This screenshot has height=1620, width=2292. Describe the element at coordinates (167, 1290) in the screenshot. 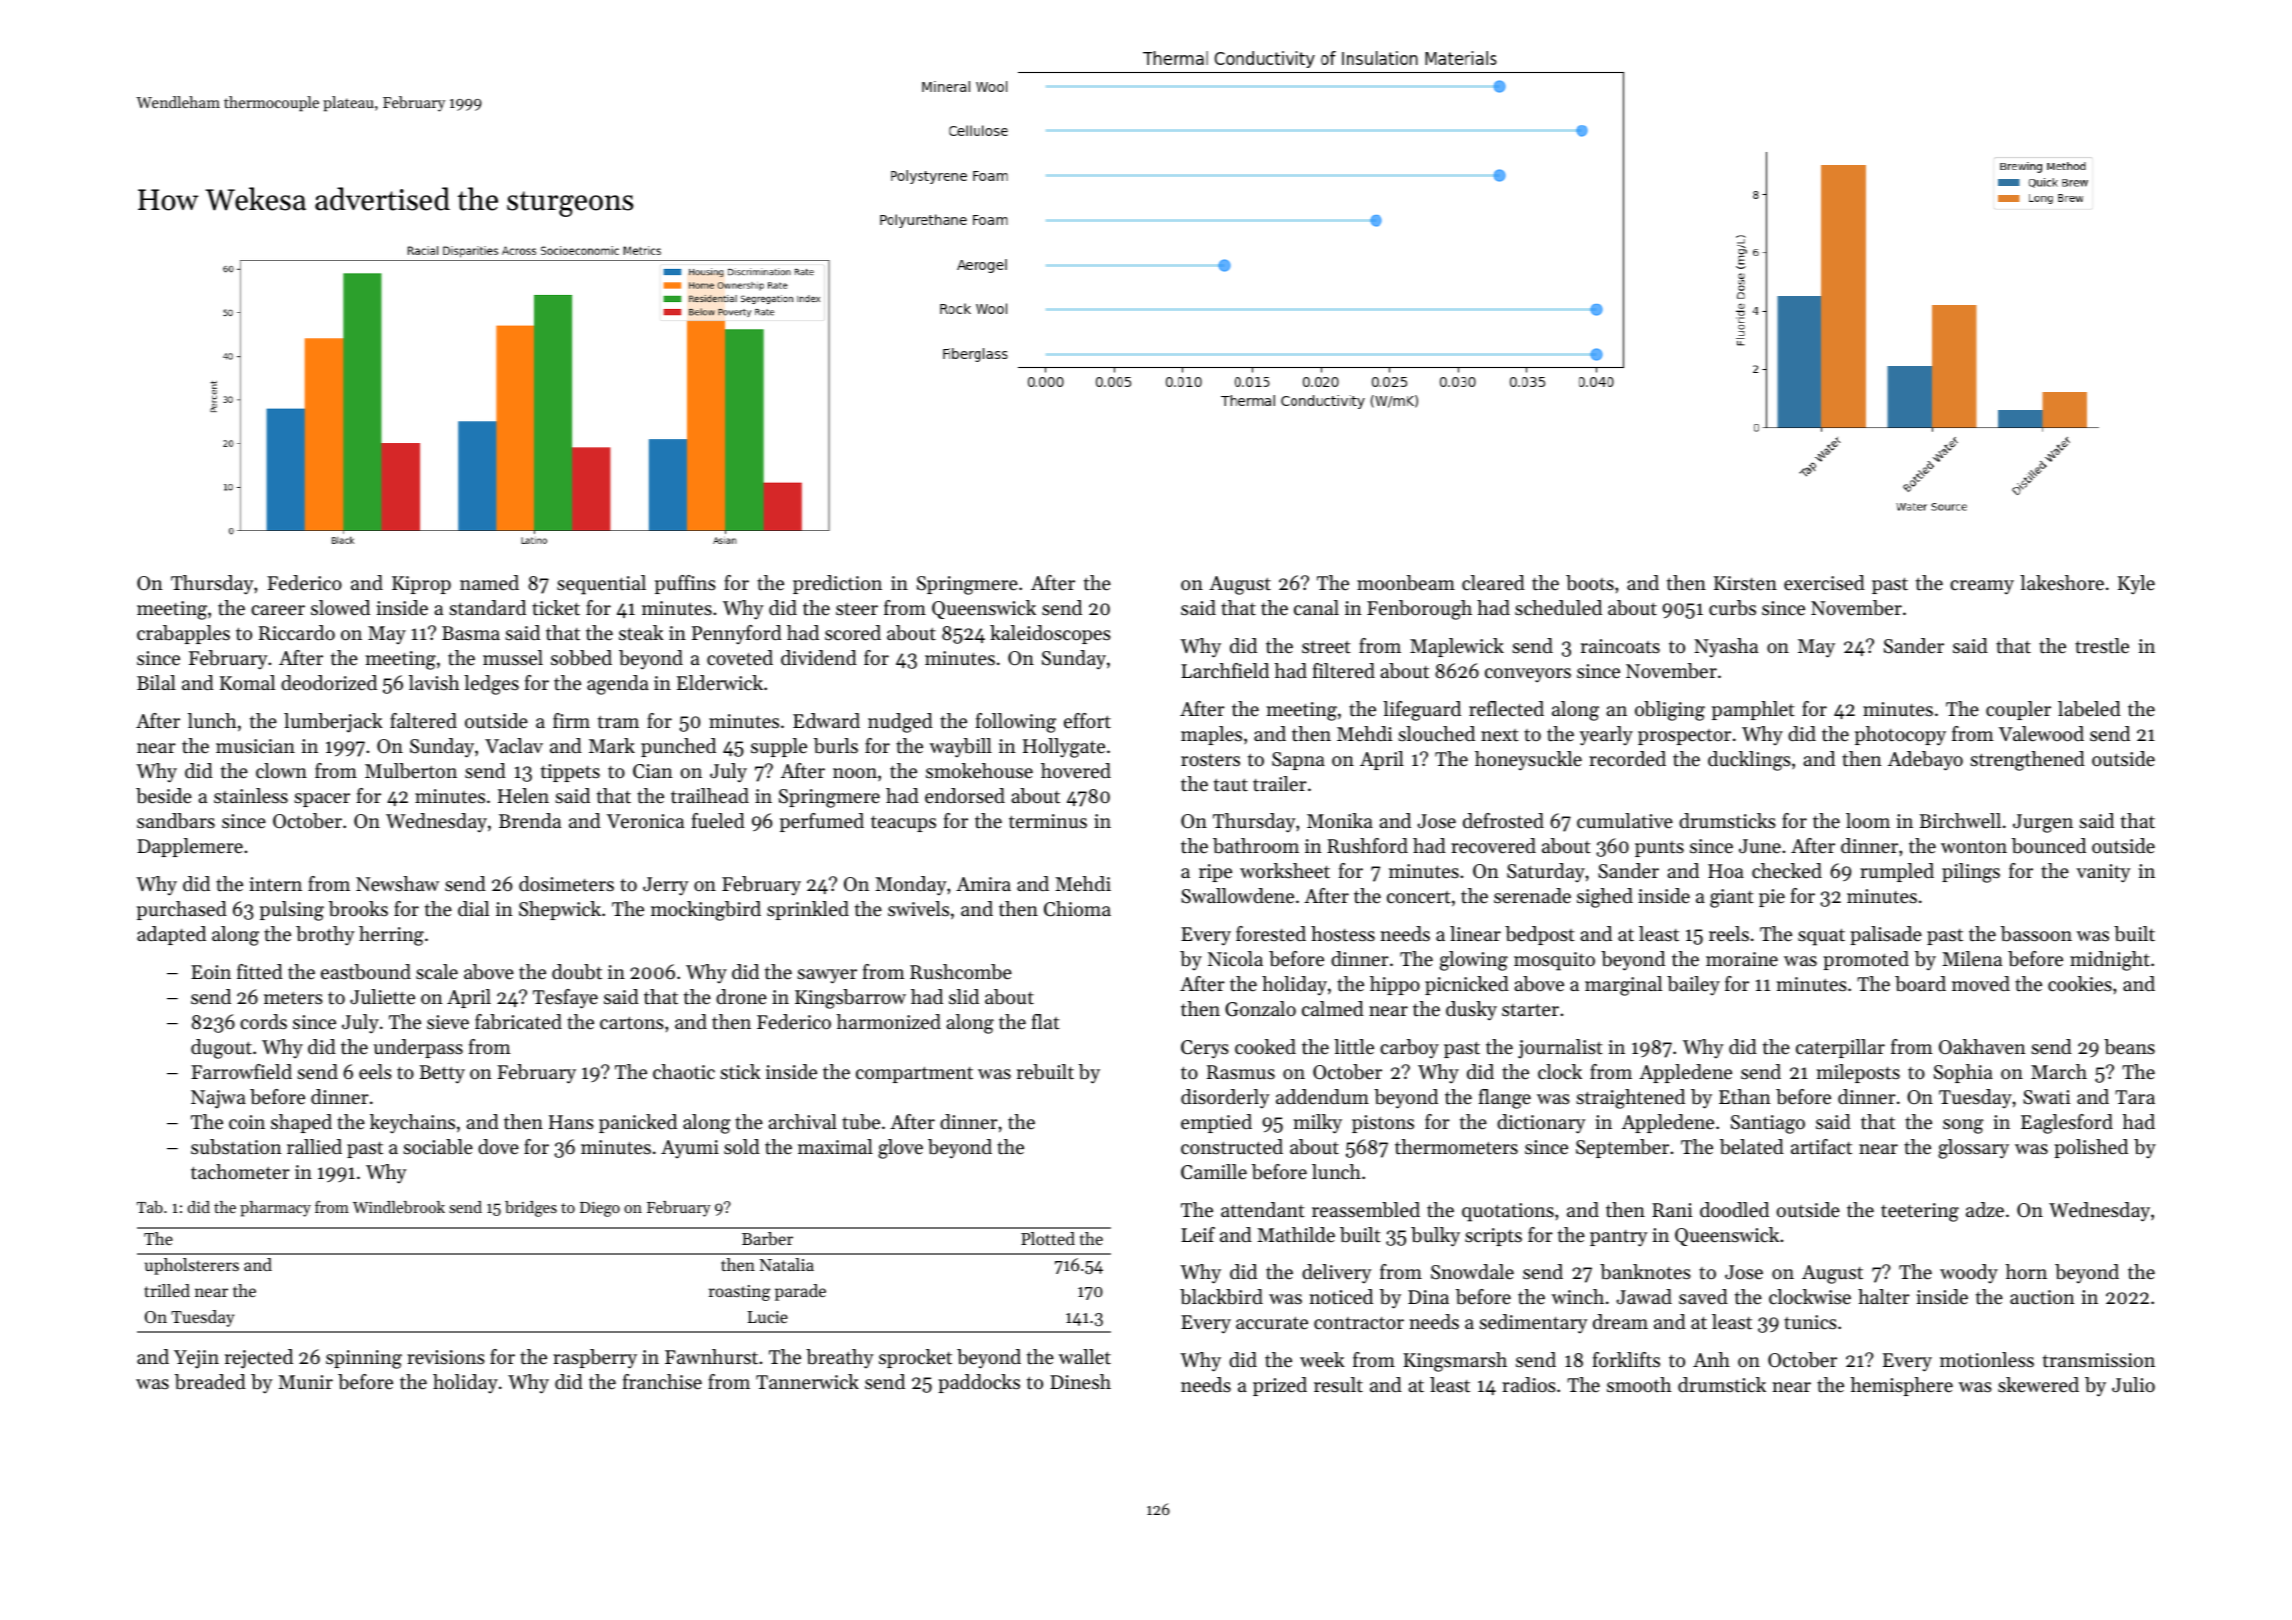

I see `trilled` at that location.
